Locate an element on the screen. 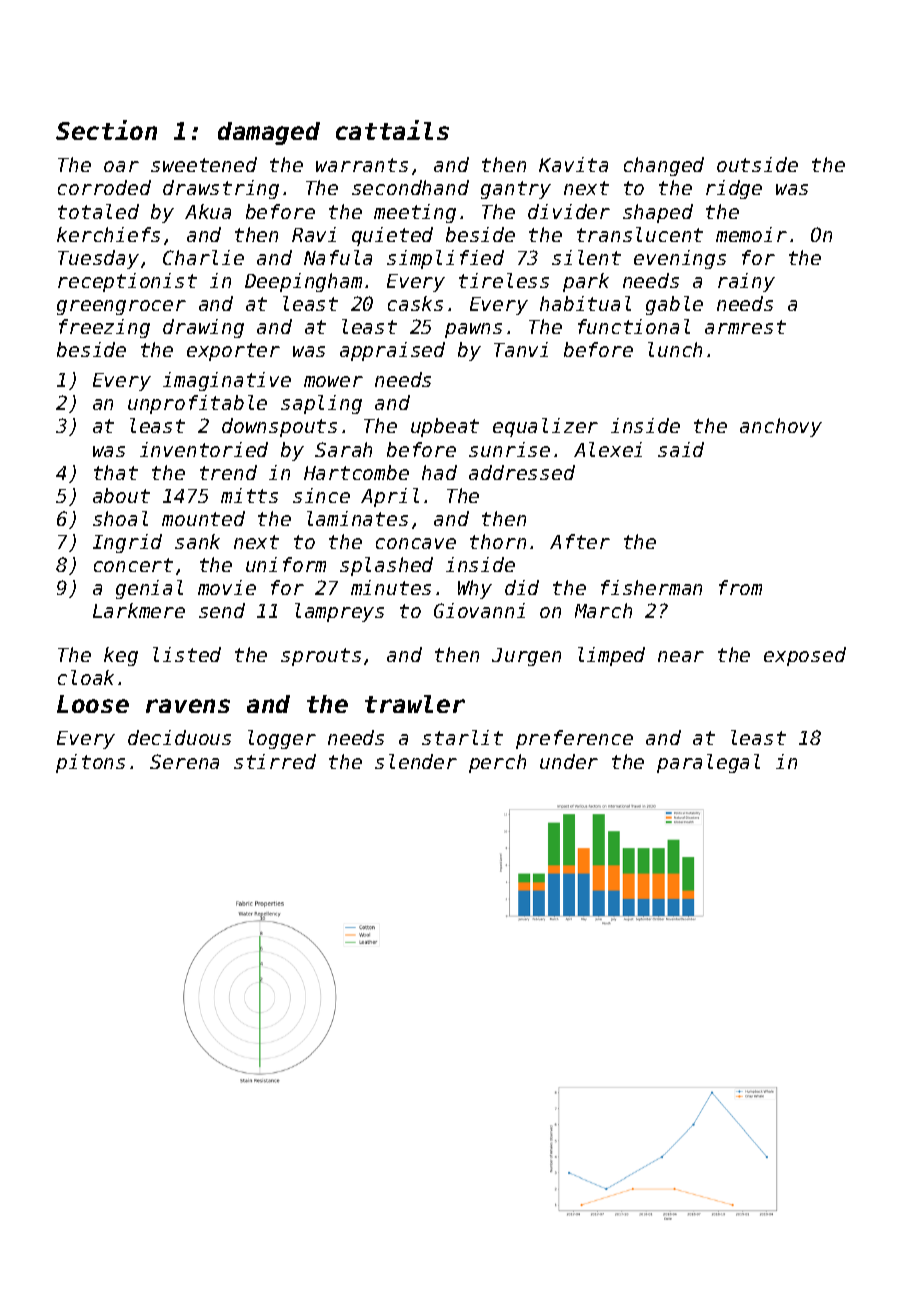 The image size is (908, 1316). meeting is located at coordinates (415, 213).
